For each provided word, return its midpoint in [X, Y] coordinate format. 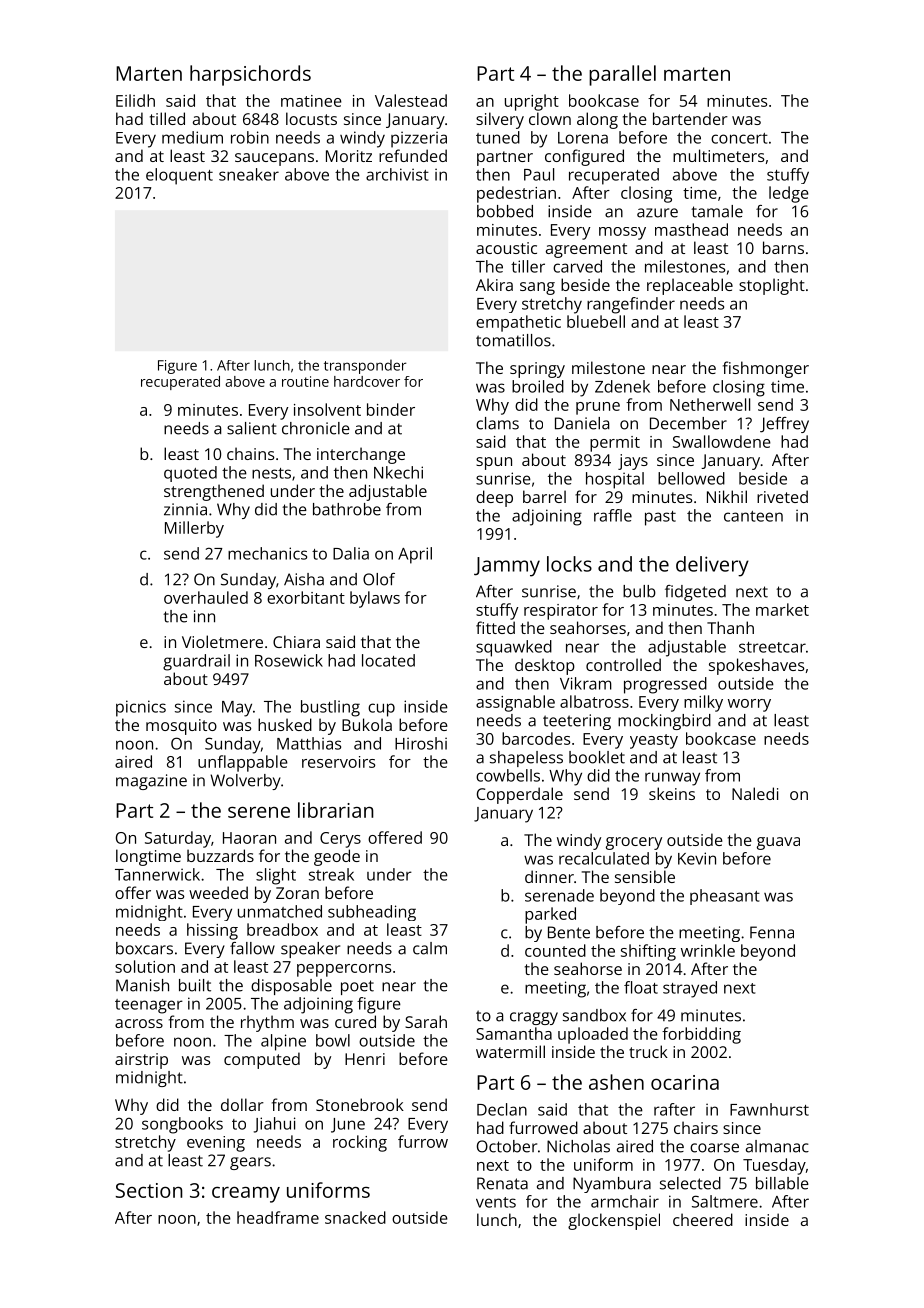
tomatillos [513, 340]
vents [496, 1202]
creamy [246, 1195]
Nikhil [727, 496]
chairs [696, 1127]
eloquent [179, 176]
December [688, 423]
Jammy [507, 567]
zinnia [185, 509]
